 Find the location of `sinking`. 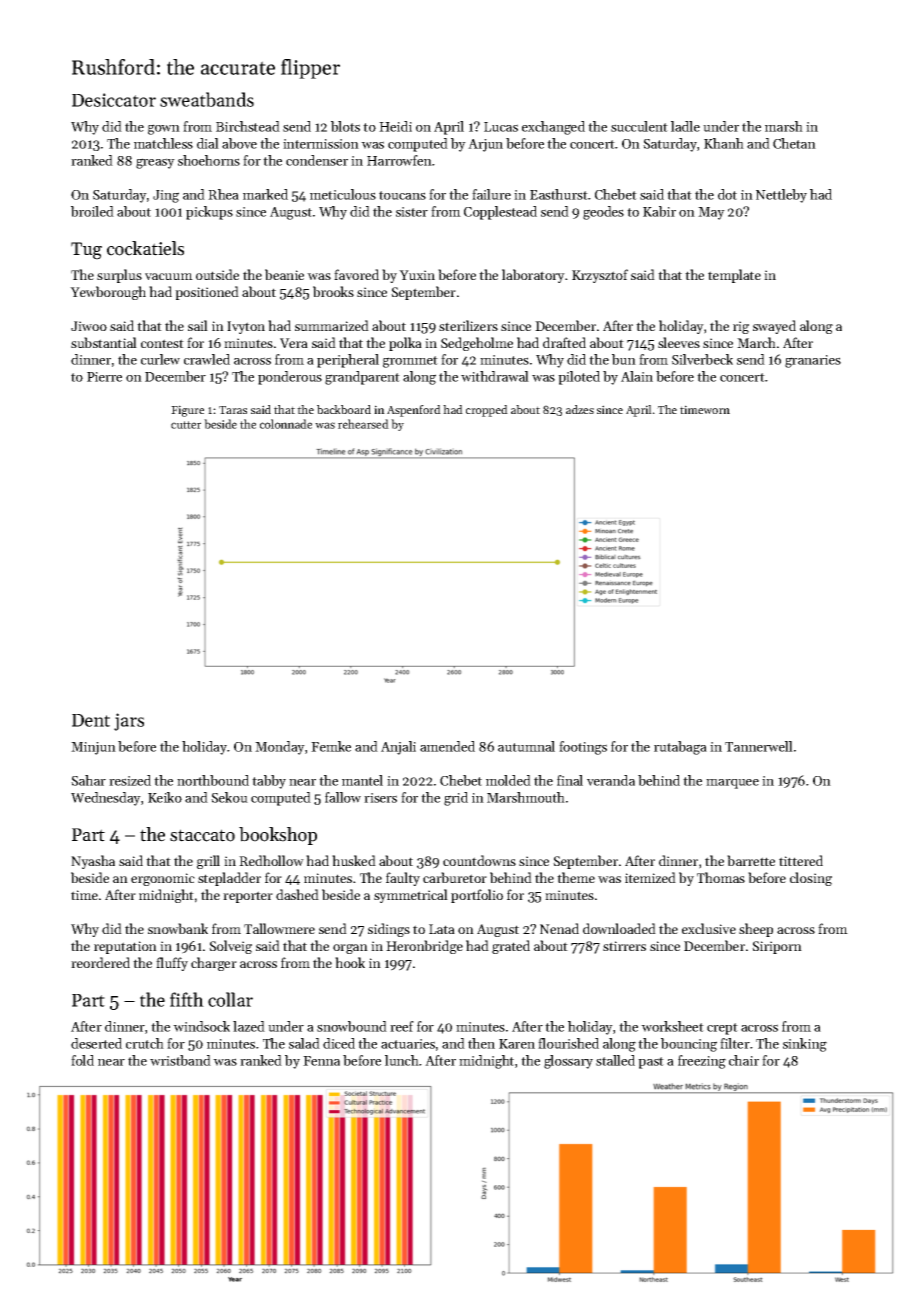

sinking is located at coordinates (805, 1045).
